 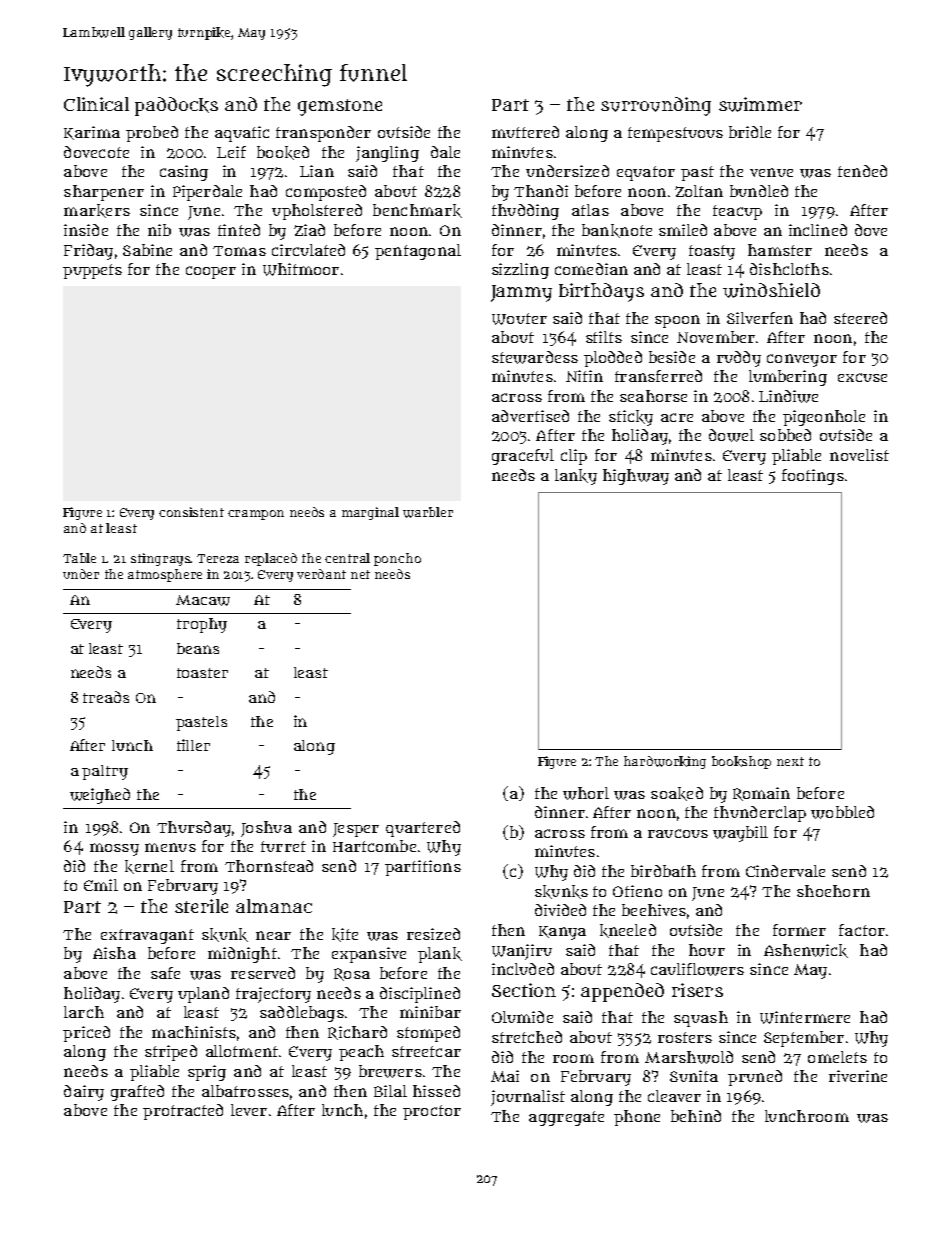 I want to click on Emil, so click(x=101, y=885).
